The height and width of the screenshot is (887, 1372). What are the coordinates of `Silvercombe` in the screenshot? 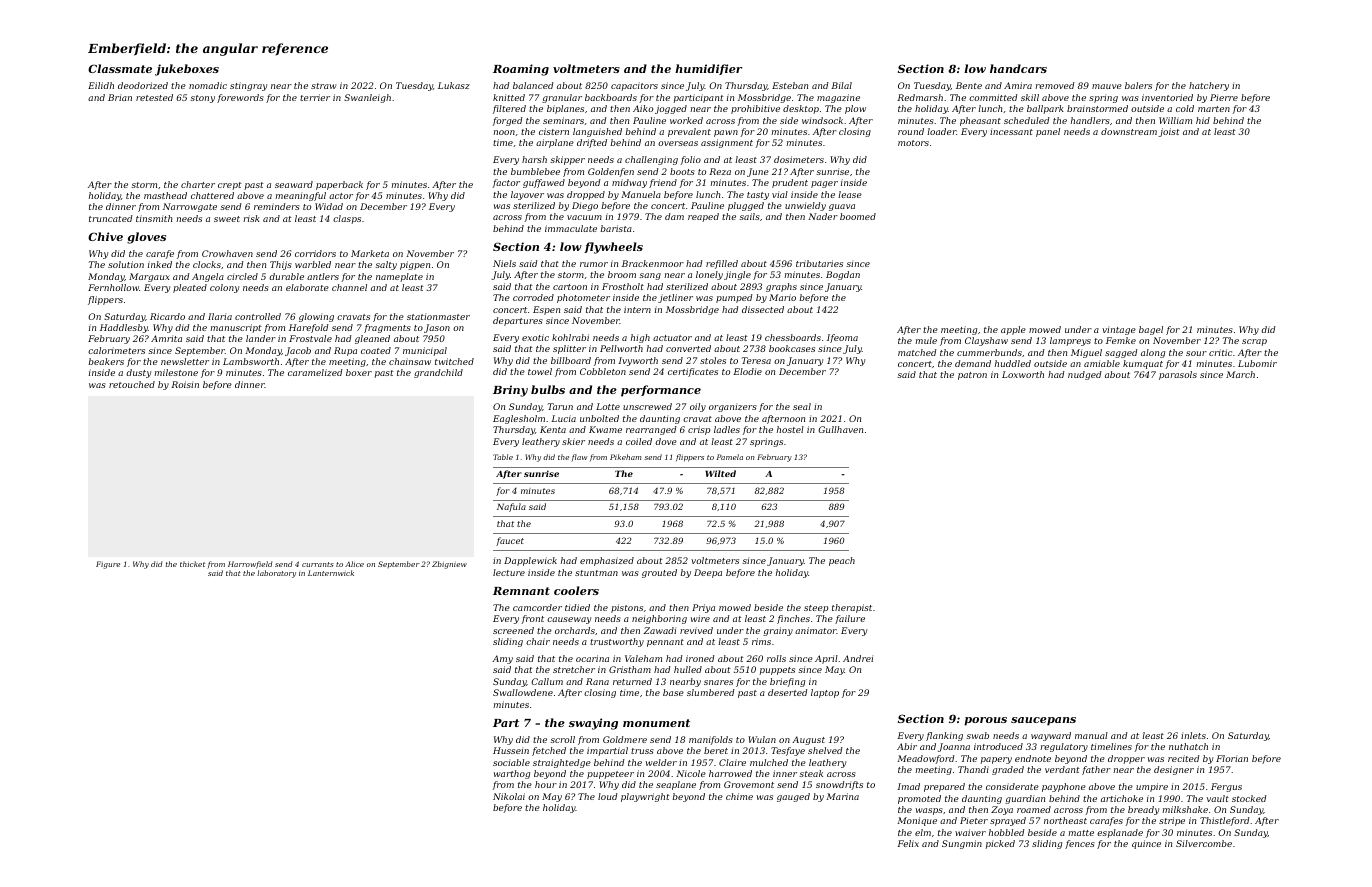 It's located at (1204, 843).
